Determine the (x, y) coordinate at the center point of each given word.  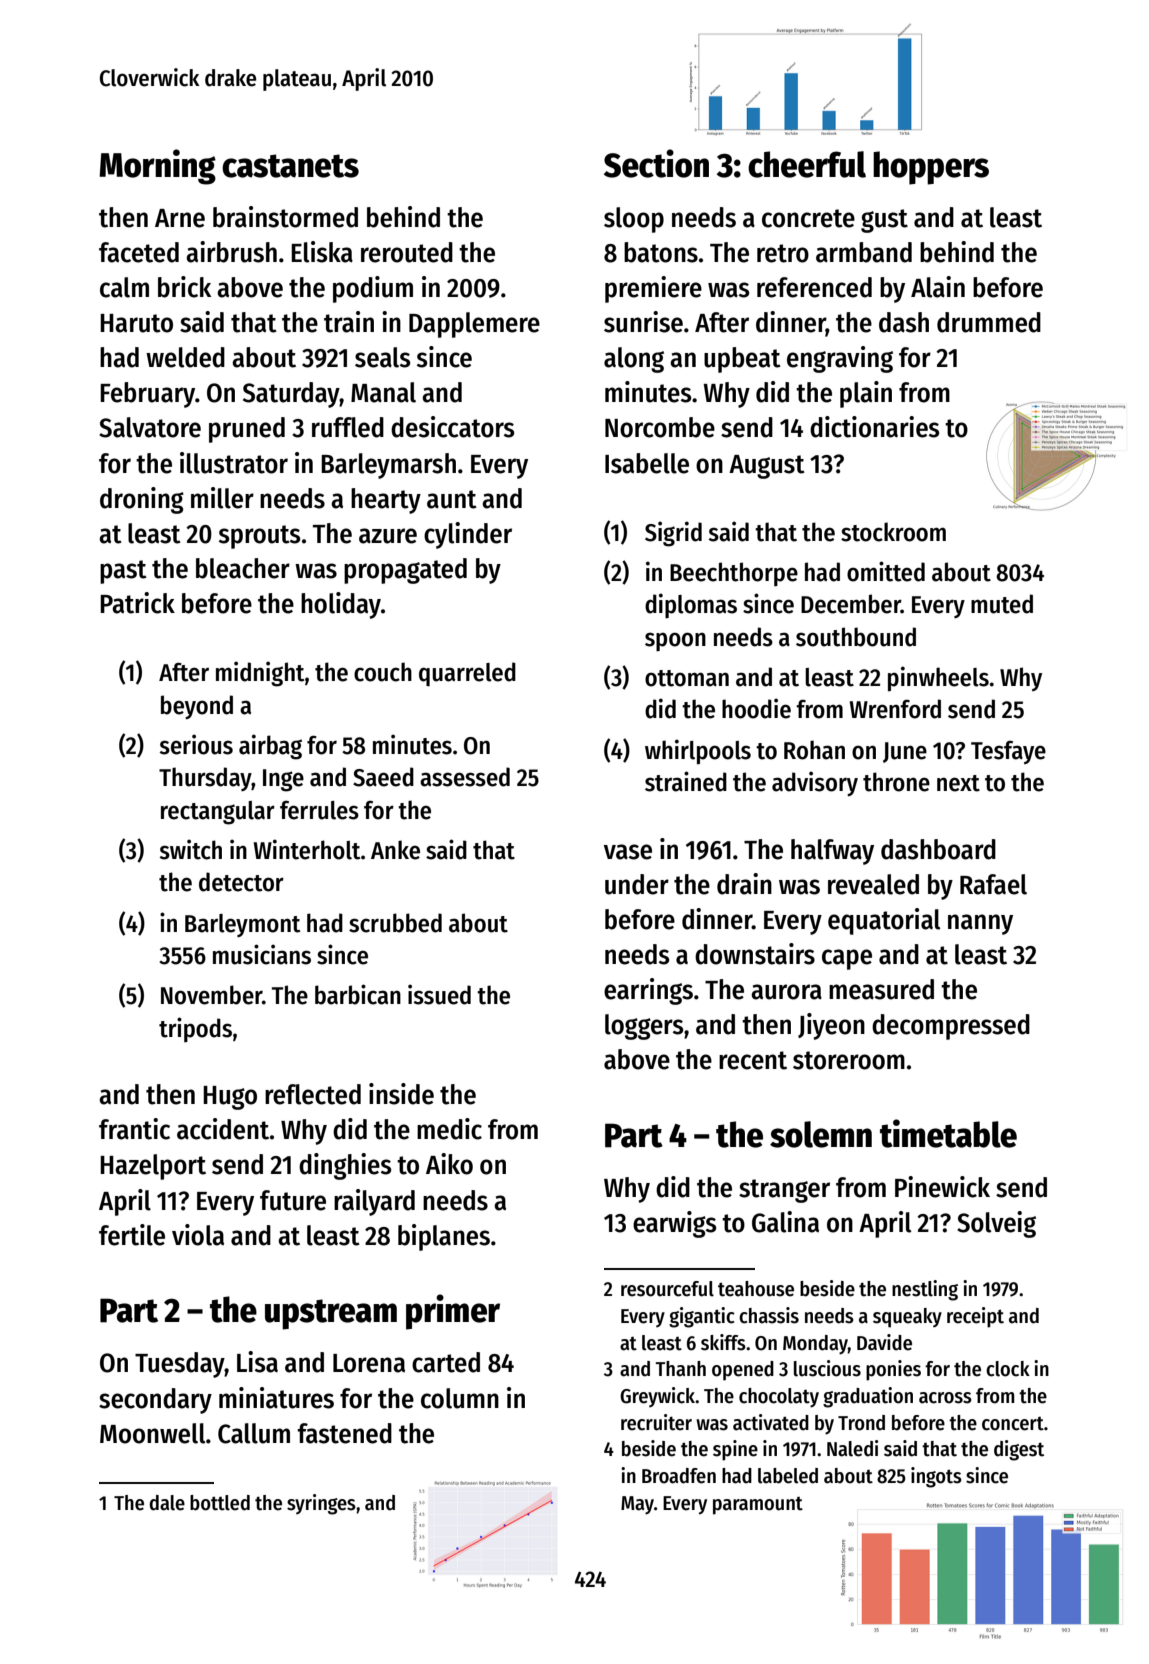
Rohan (814, 750)
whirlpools (698, 752)
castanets (290, 166)
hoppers (931, 168)
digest (1019, 1450)
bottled (220, 1503)
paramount (758, 1506)
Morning (157, 167)
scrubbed (395, 923)
